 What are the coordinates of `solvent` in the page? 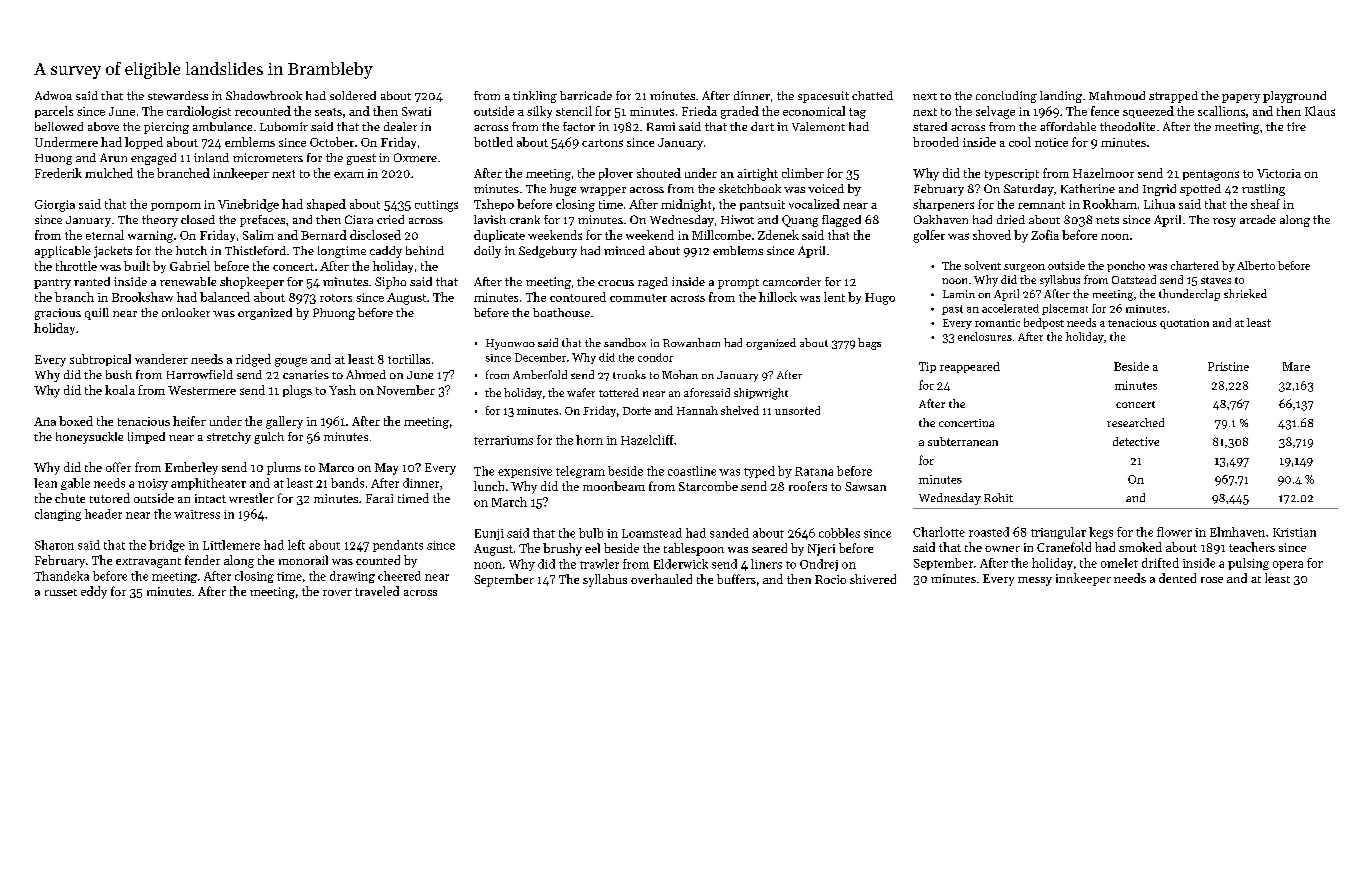 It's located at (983, 265).
